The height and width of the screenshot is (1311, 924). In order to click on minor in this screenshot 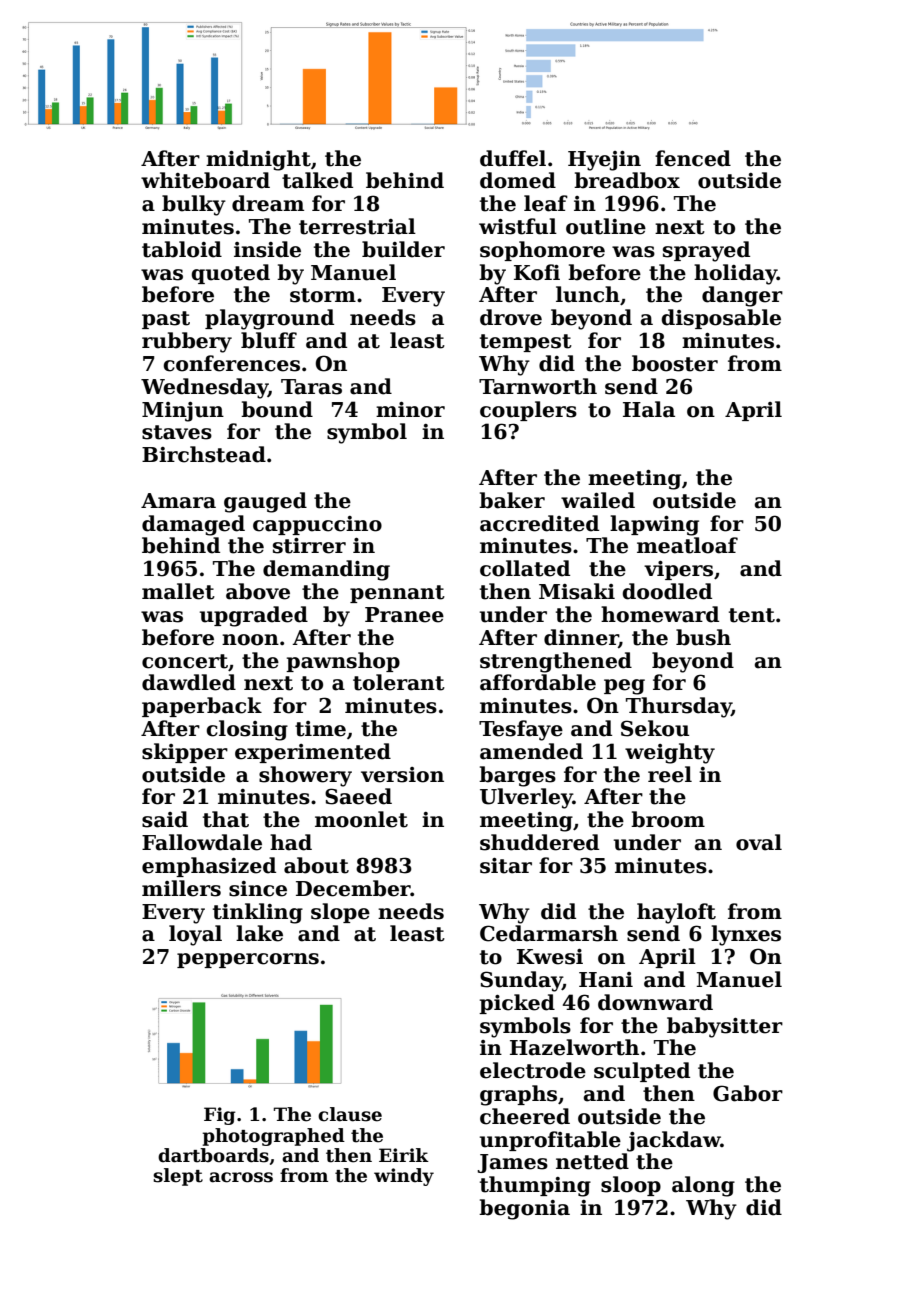, I will do `click(410, 410)`.
